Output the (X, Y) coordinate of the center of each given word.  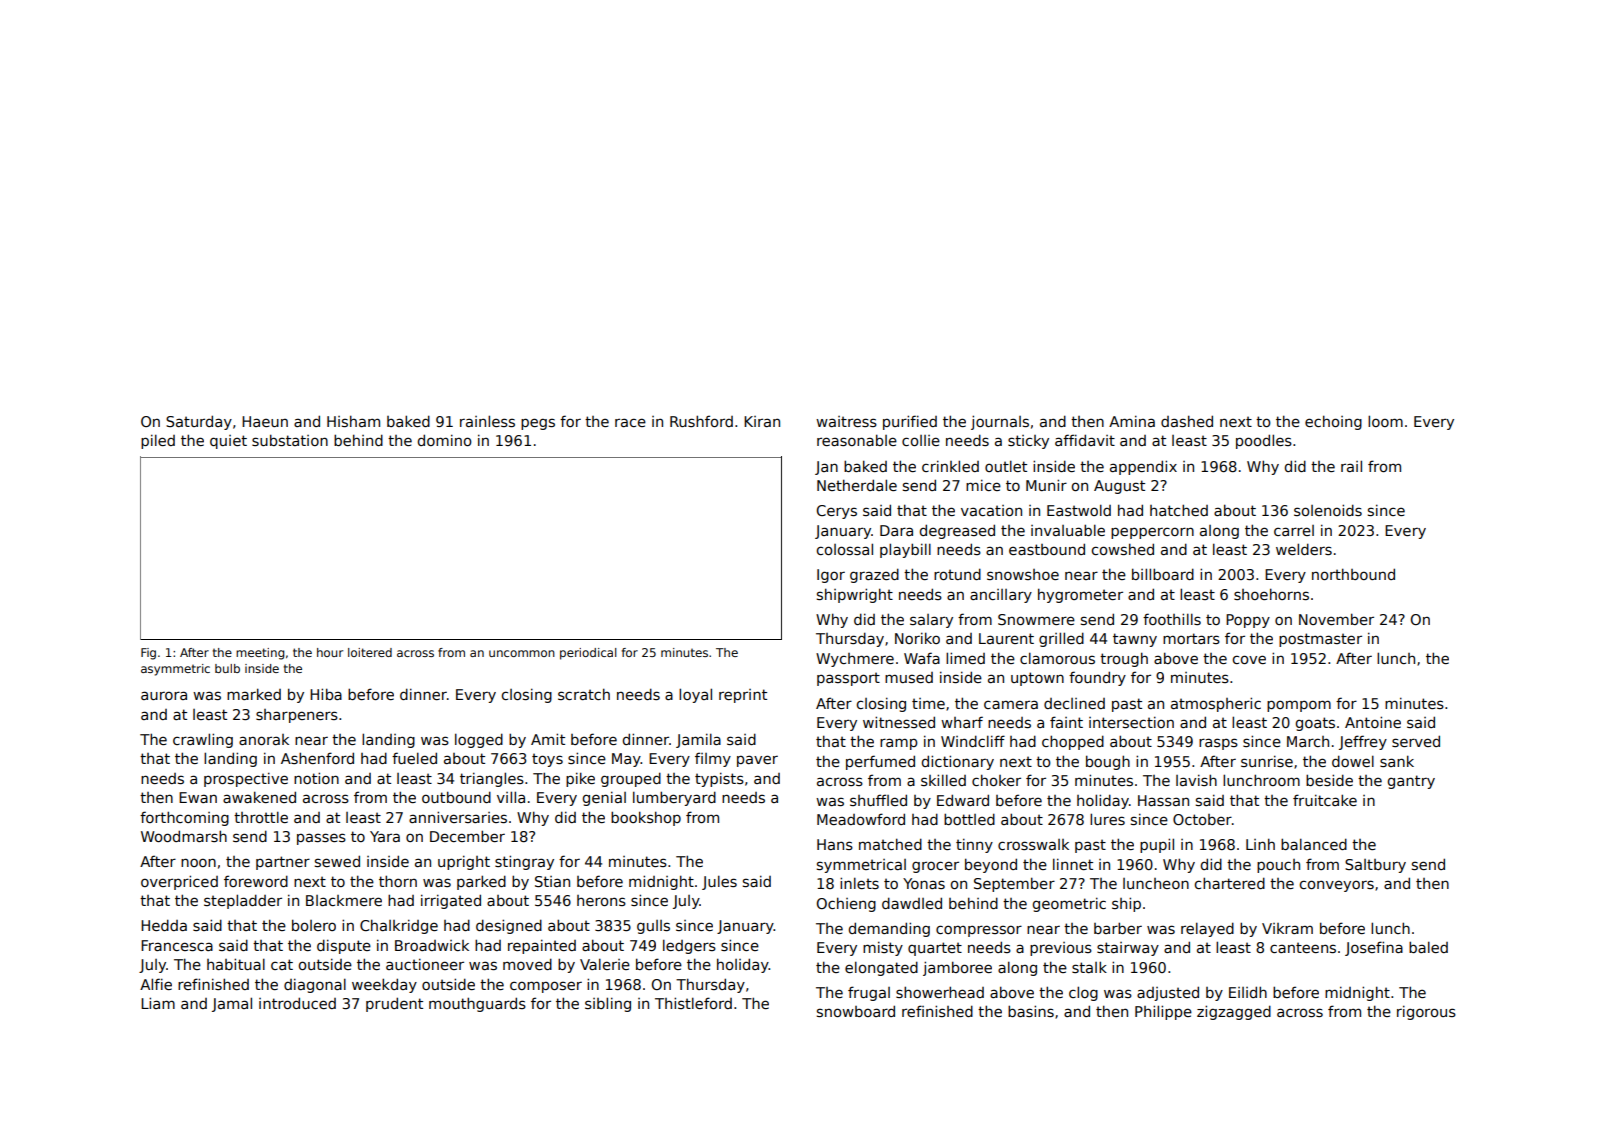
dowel (1353, 761)
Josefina (1374, 948)
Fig (148, 654)
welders (1304, 549)
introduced (297, 1003)
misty (883, 948)
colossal (845, 549)
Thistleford (693, 1003)
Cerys (836, 512)
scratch (584, 694)
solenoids (1328, 510)
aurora (164, 695)
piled (158, 441)
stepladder (243, 901)
